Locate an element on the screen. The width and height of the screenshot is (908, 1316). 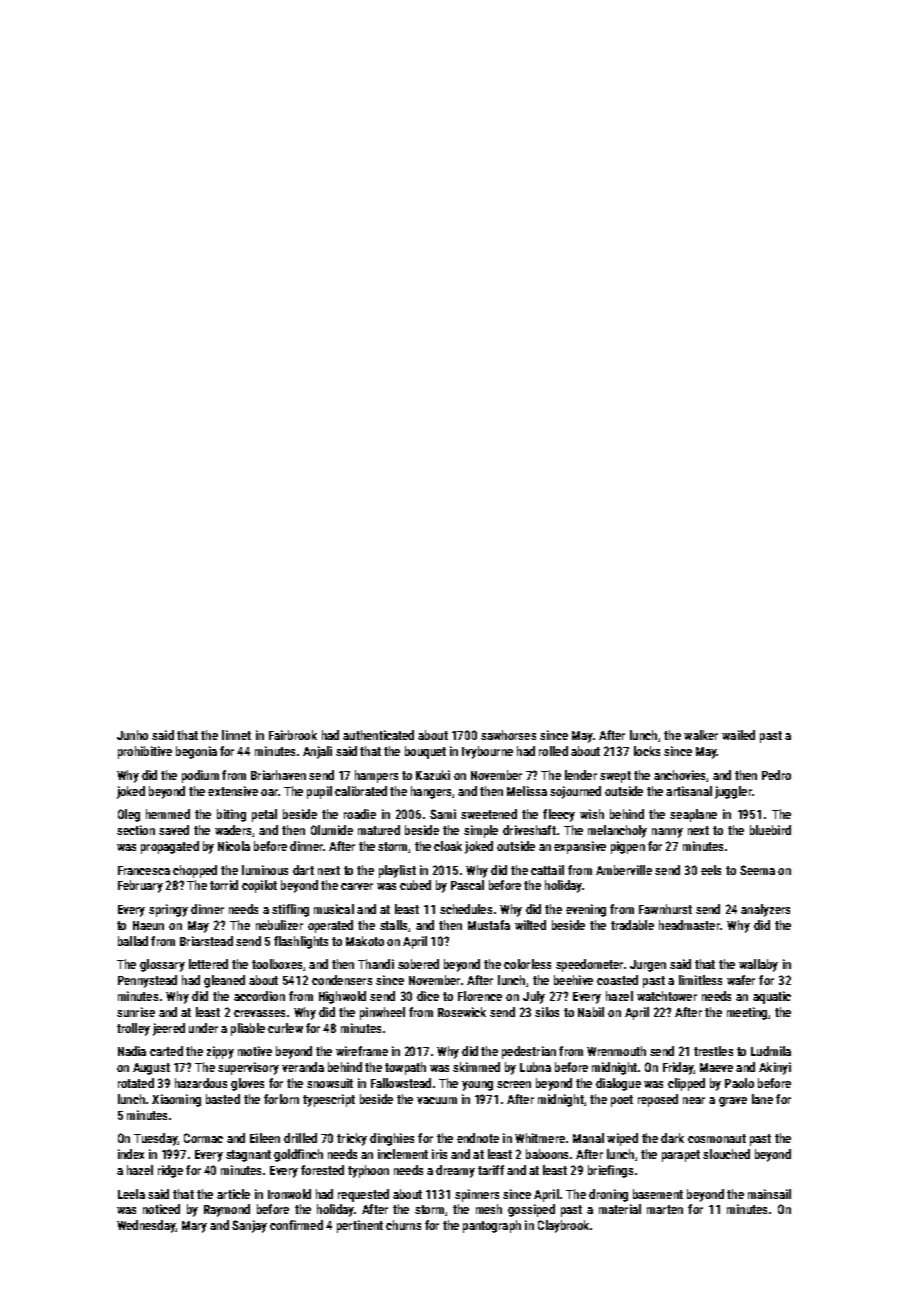
podium is located at coordinates (200, 776).
